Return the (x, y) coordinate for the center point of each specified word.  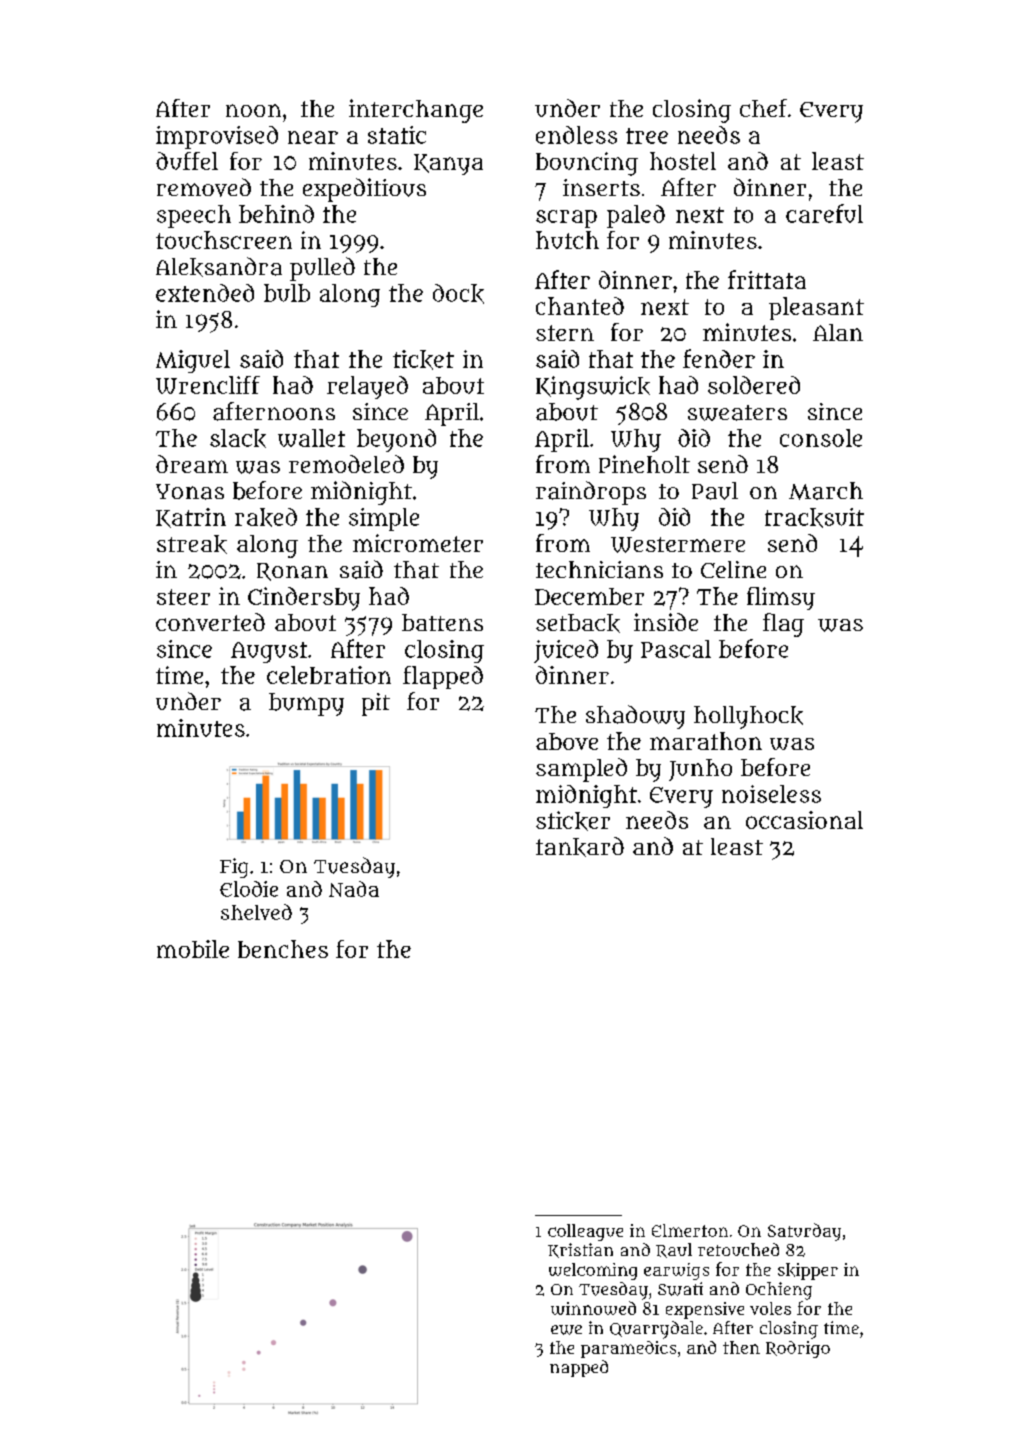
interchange (416, 111)
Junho (700, 770)
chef (763, 108)
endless (576, 135)
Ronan (292, 572)
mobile (193, 949)
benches (283, 949)
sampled (581, 770)
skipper (808, 1271)
